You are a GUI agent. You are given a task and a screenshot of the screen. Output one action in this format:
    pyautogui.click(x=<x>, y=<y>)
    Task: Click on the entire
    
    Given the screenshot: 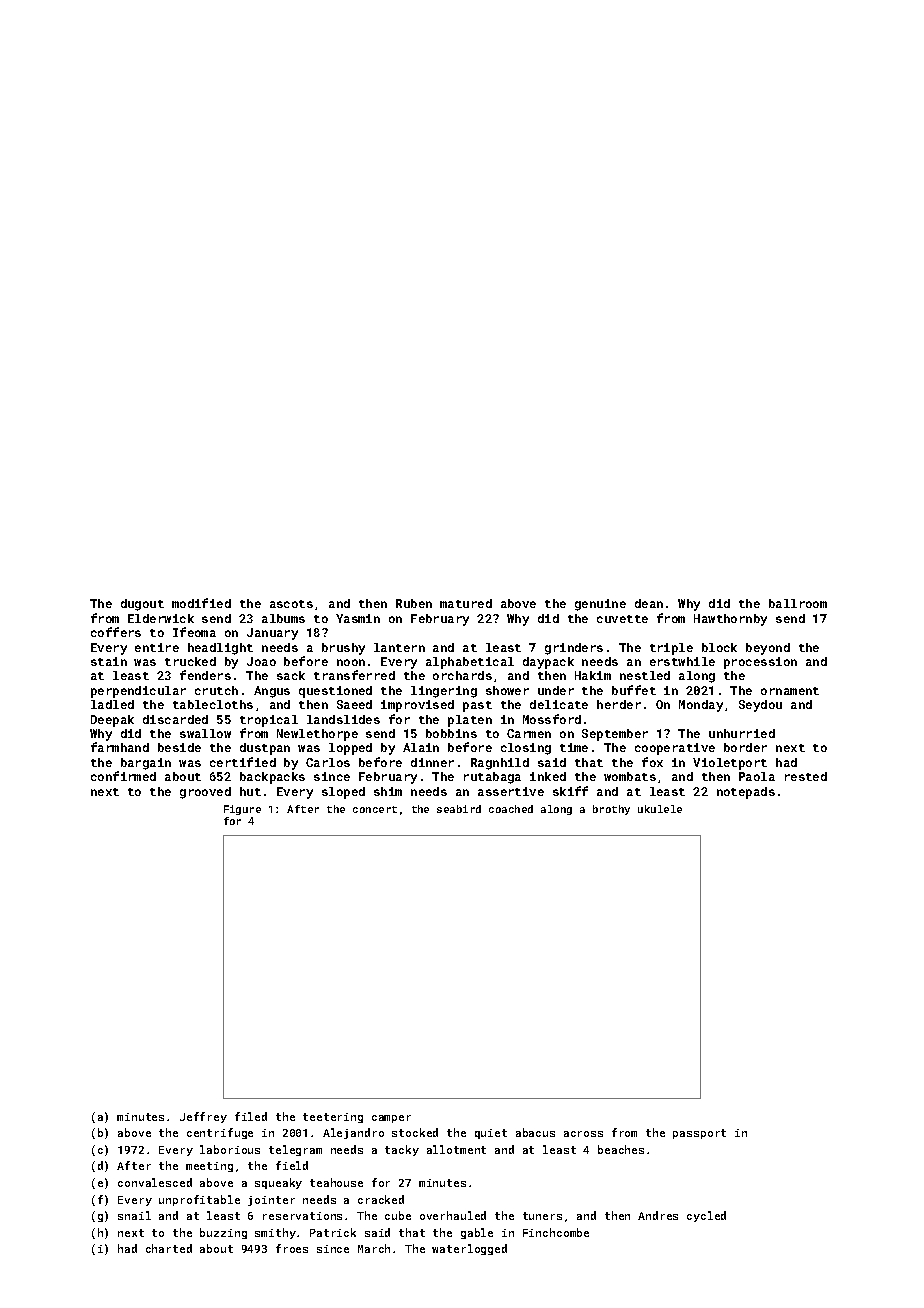 What is the action you would take?
    pyautogui.click(x=157, y=647)
